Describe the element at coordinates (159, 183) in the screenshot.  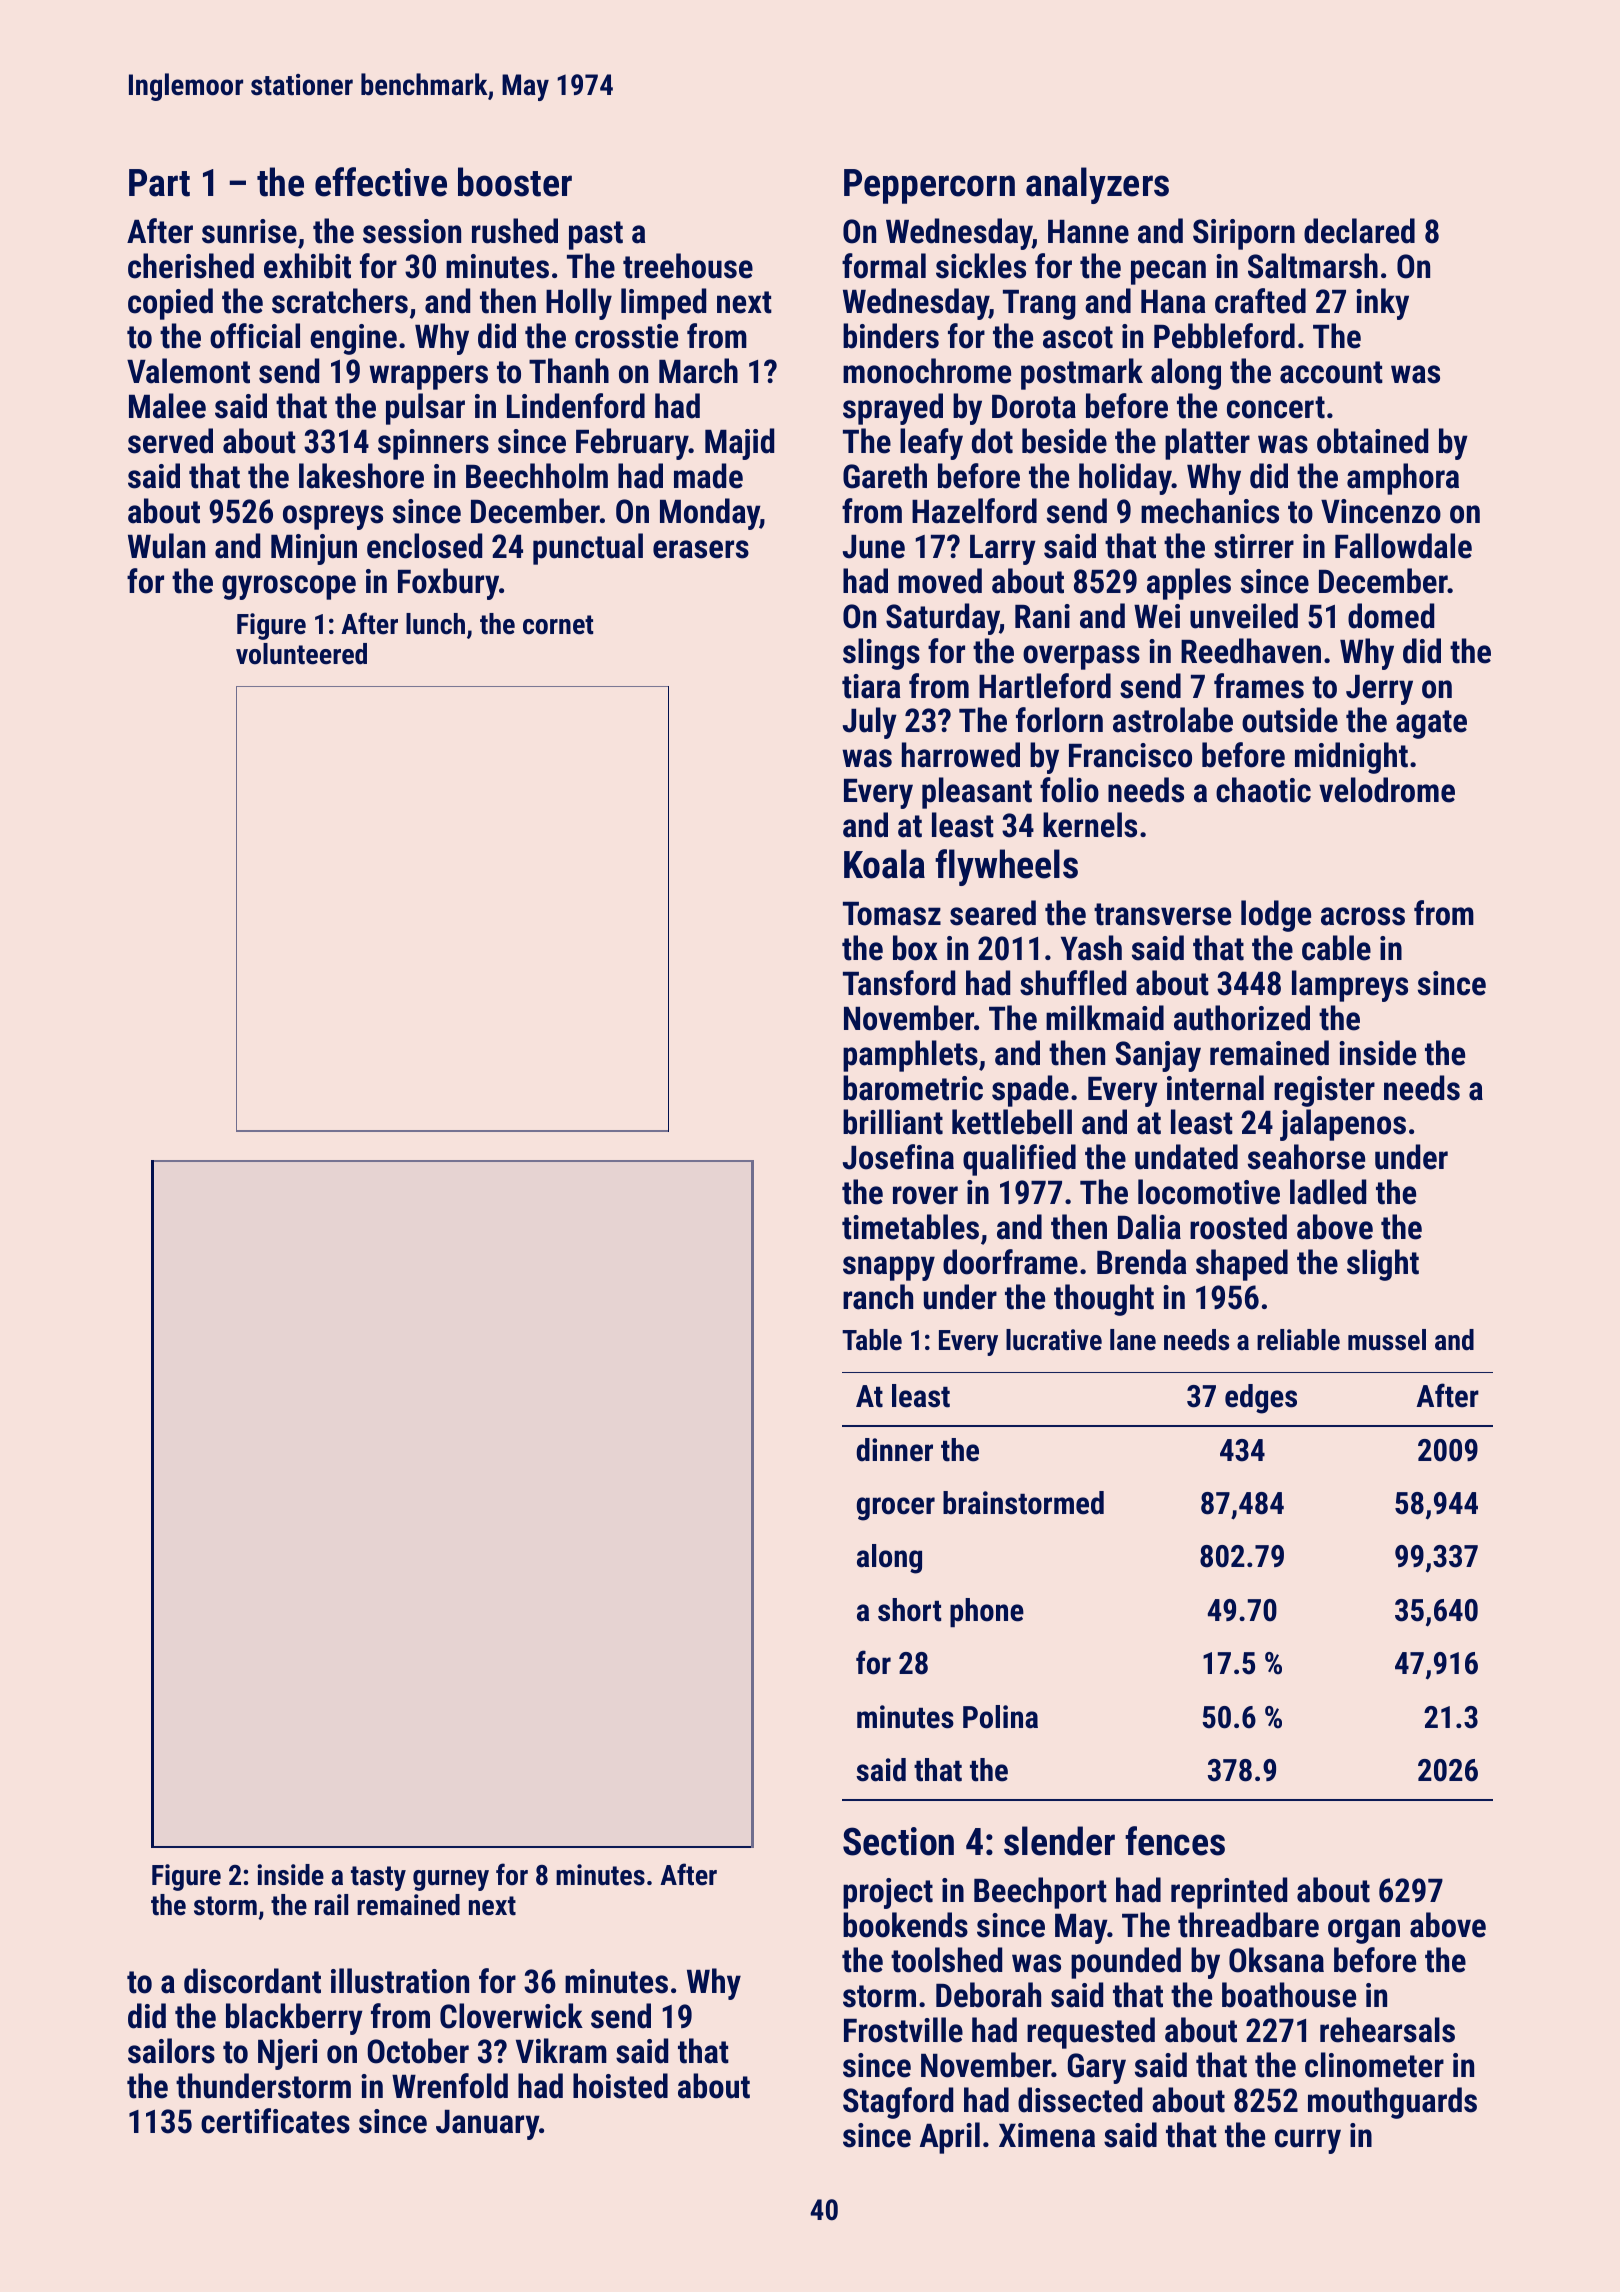
I see `Part` at that location.
